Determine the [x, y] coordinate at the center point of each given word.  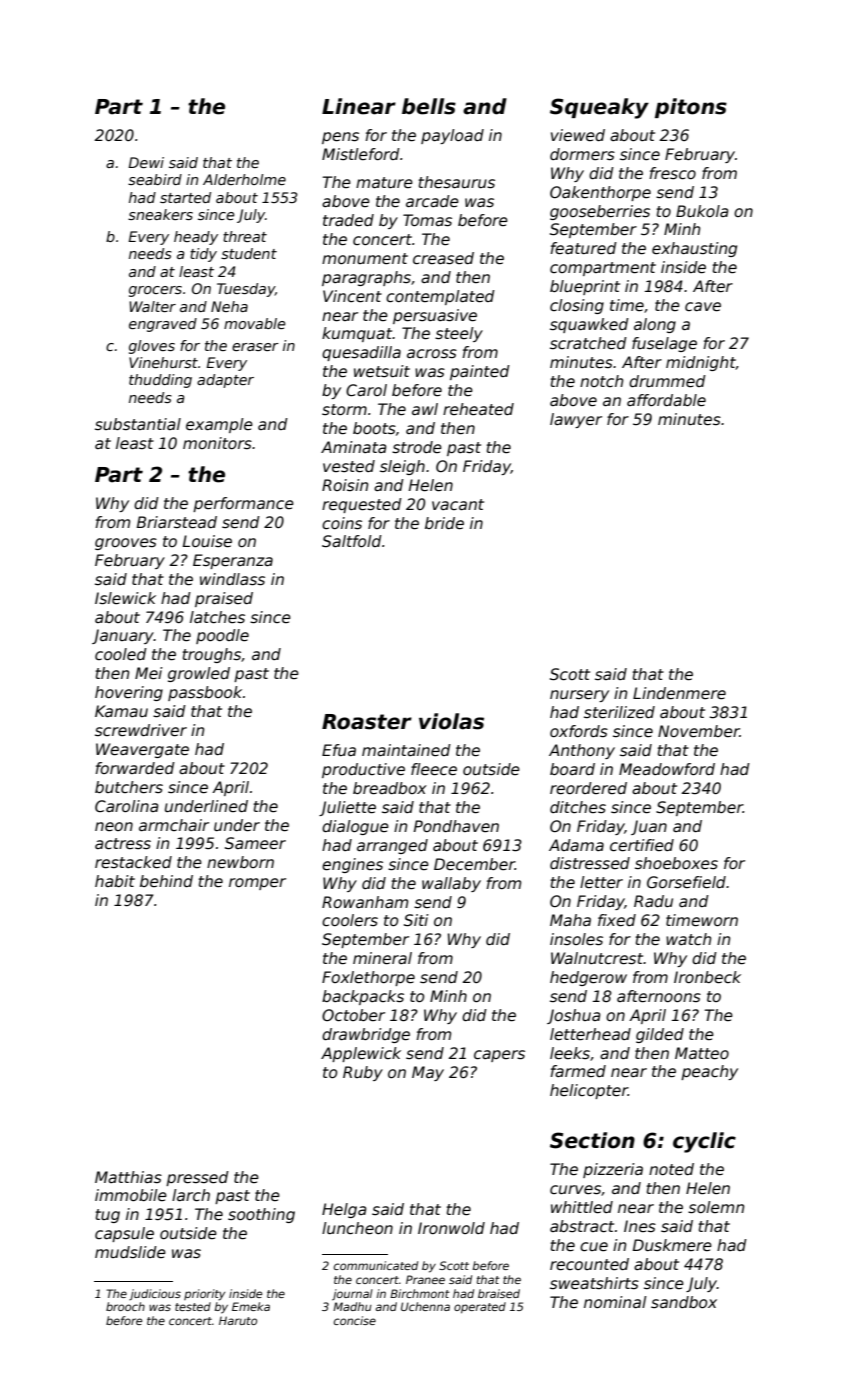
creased [443, 258]
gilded [660, 1035]
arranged [392, 846]
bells [429, 106]
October [353, 1015]
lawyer [576, 420]
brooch [125, 1306]
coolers [350, 920]
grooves [126, 544]
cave [703, 307]
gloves [152, 347]
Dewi [146, 162]
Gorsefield [686, 882]
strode [417, 447]
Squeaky [599, 108]
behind [166, 881]
